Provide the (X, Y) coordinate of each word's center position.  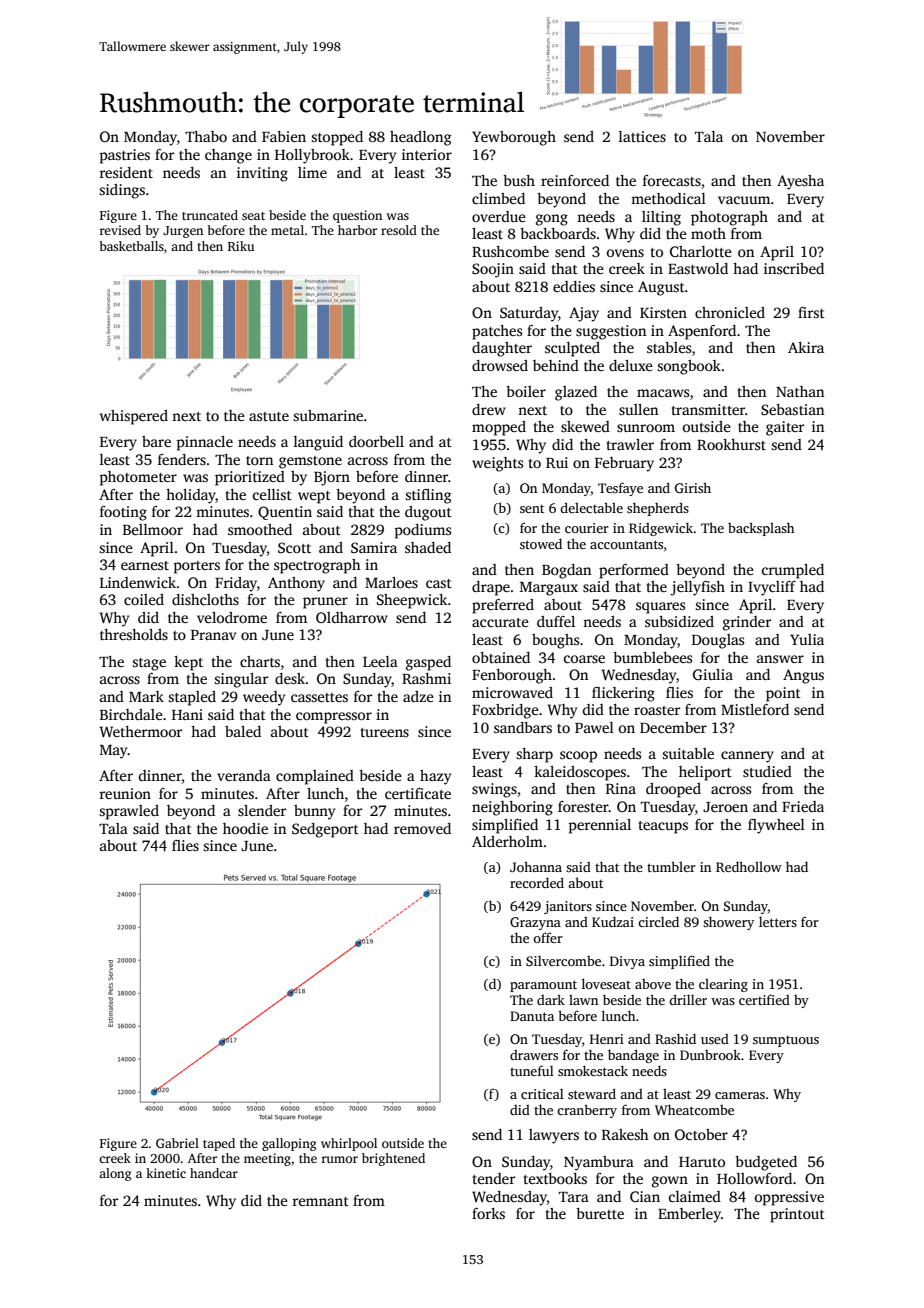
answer (780, 659)
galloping (289, 1144)
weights (497, 464)
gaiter (785, 428)
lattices (642, 136)
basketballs (131, 246)
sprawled (129, 812)
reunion (125, 793)
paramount (543, 986)
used (715, 1039)
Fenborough (512, 676)
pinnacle (204, 443)
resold (399, 230)
